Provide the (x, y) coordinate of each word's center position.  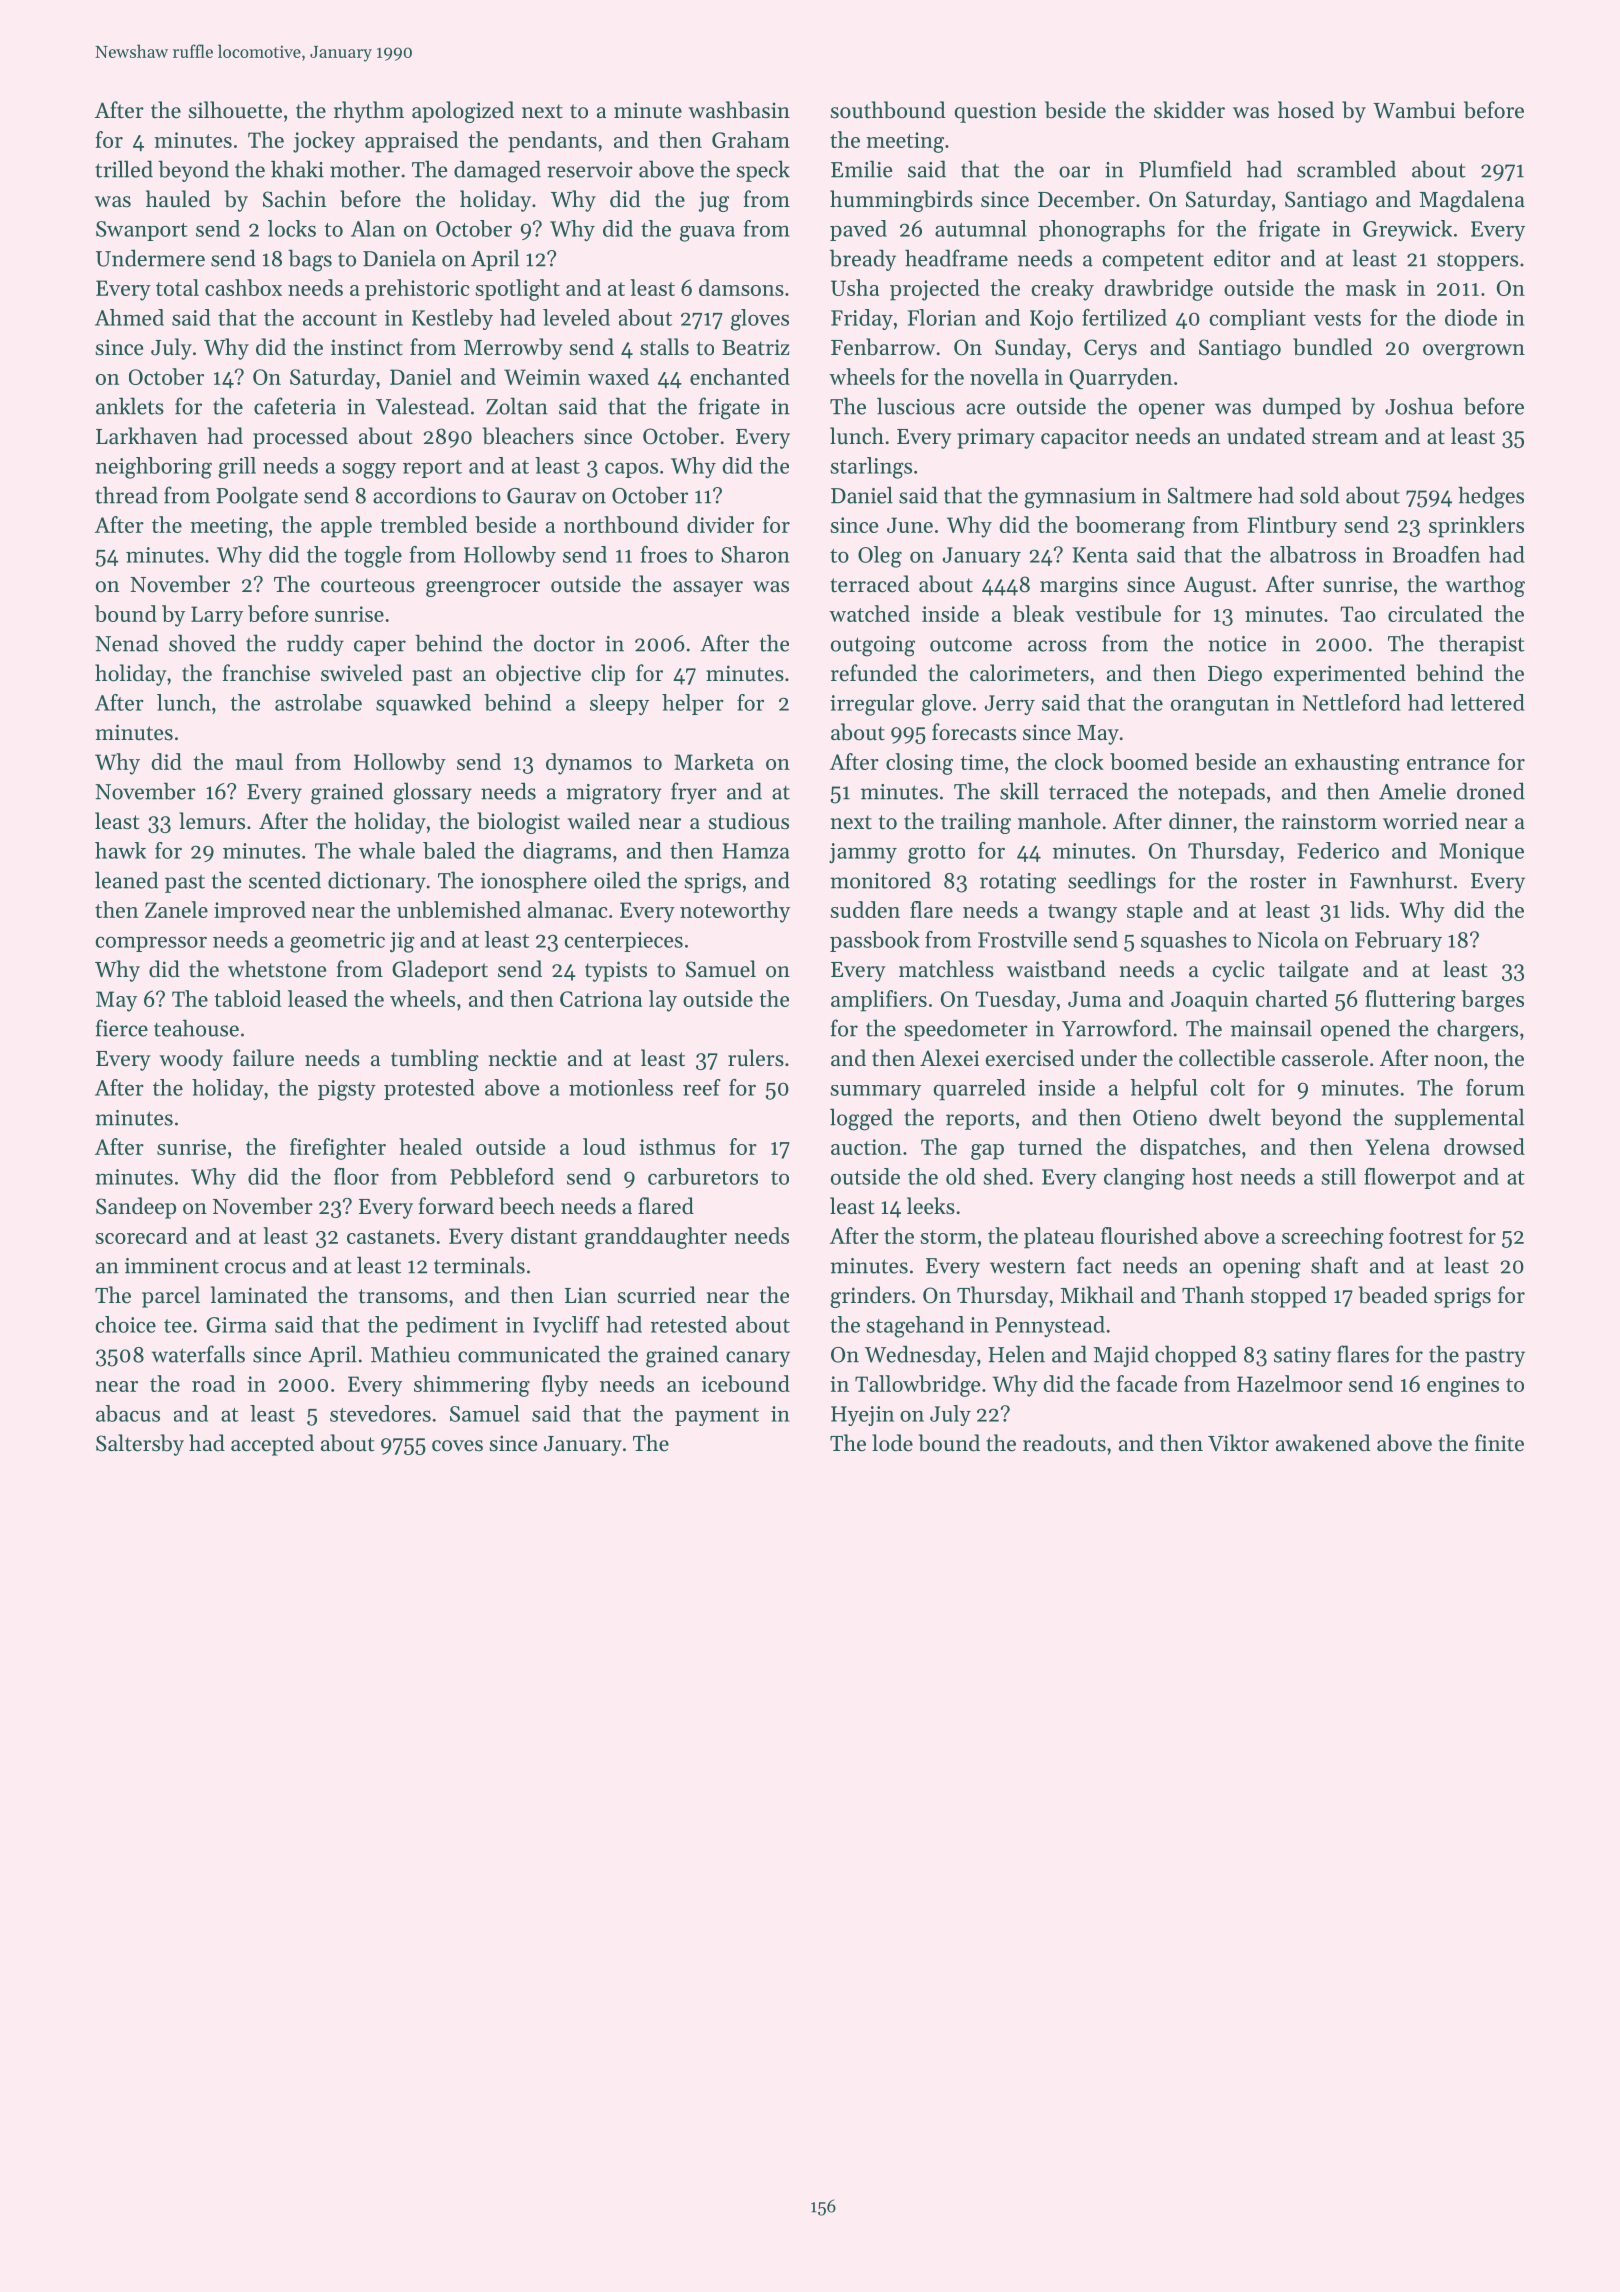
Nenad (126, 643)
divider (720, 524)
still (1338, 1176)
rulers (756, 1058)
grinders (870, 1297)
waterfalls (198, 1354)
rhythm (369, 112)
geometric (337, 942)
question (996, 112)
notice (1237, 644)
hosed (1306, 110)
